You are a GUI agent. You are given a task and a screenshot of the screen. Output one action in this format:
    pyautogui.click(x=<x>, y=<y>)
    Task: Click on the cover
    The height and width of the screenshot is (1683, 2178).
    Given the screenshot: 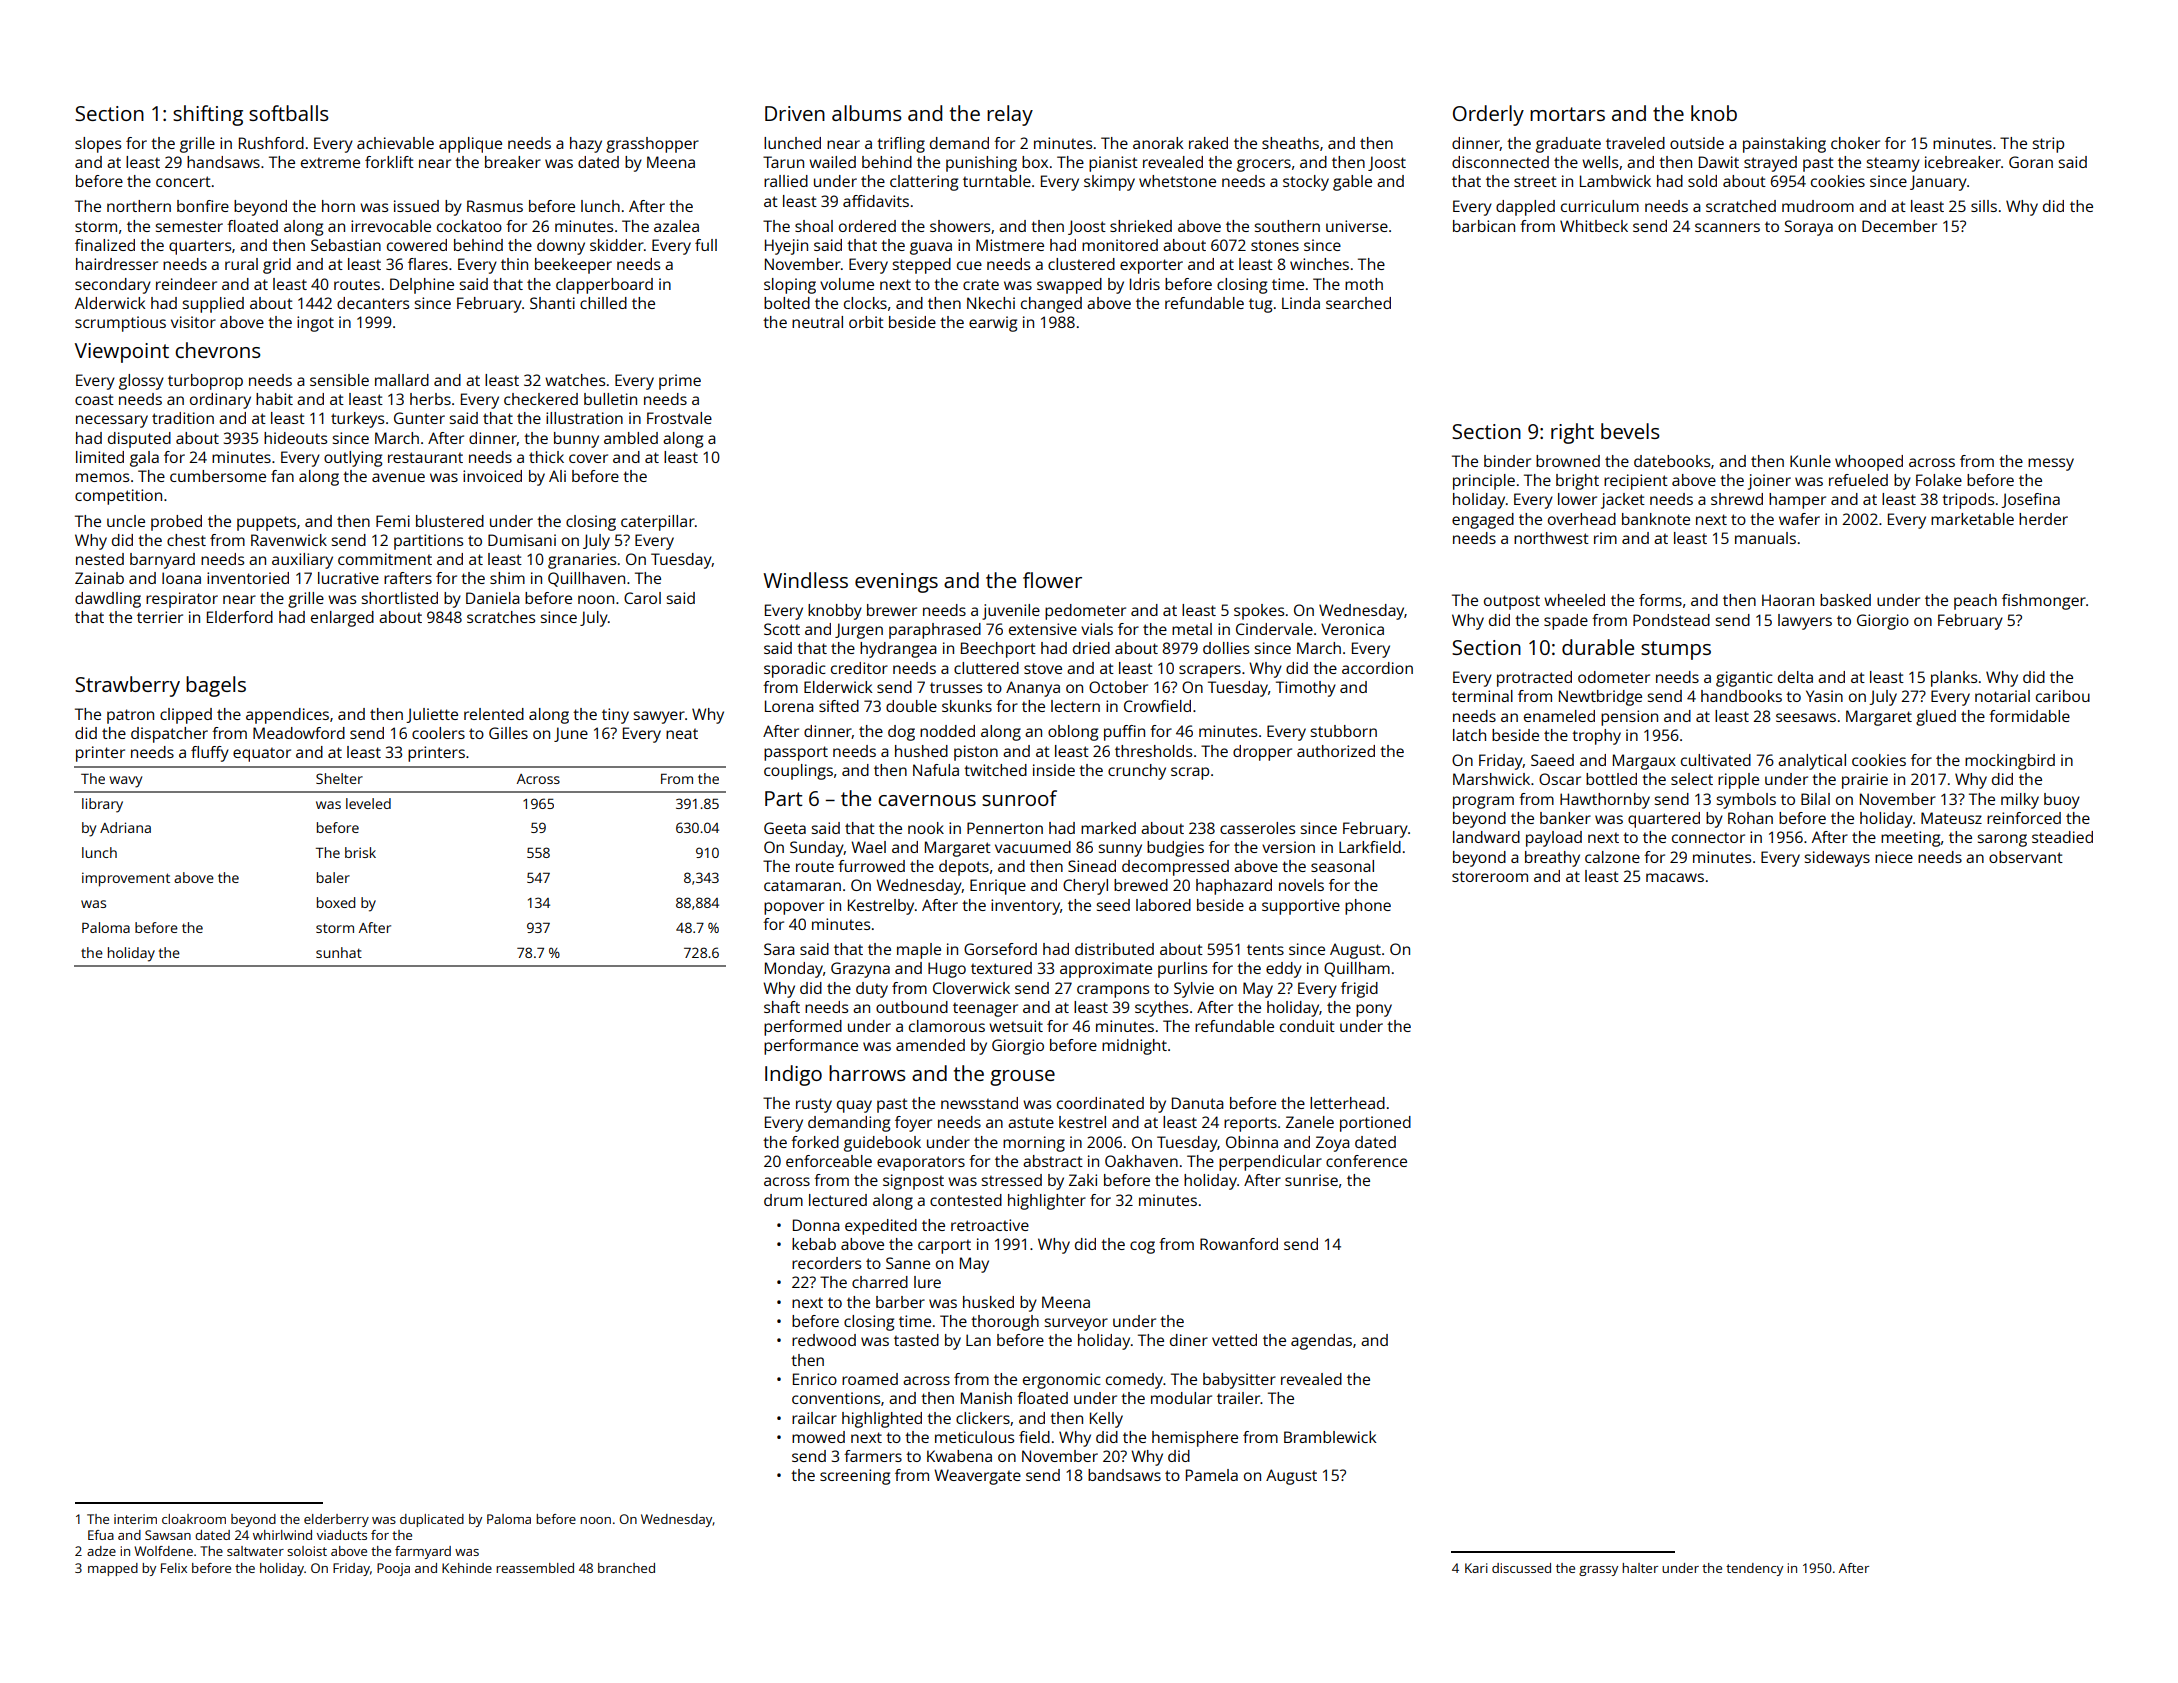 What is the action you would take?
    pyautogui.click(x=588, y=458)
